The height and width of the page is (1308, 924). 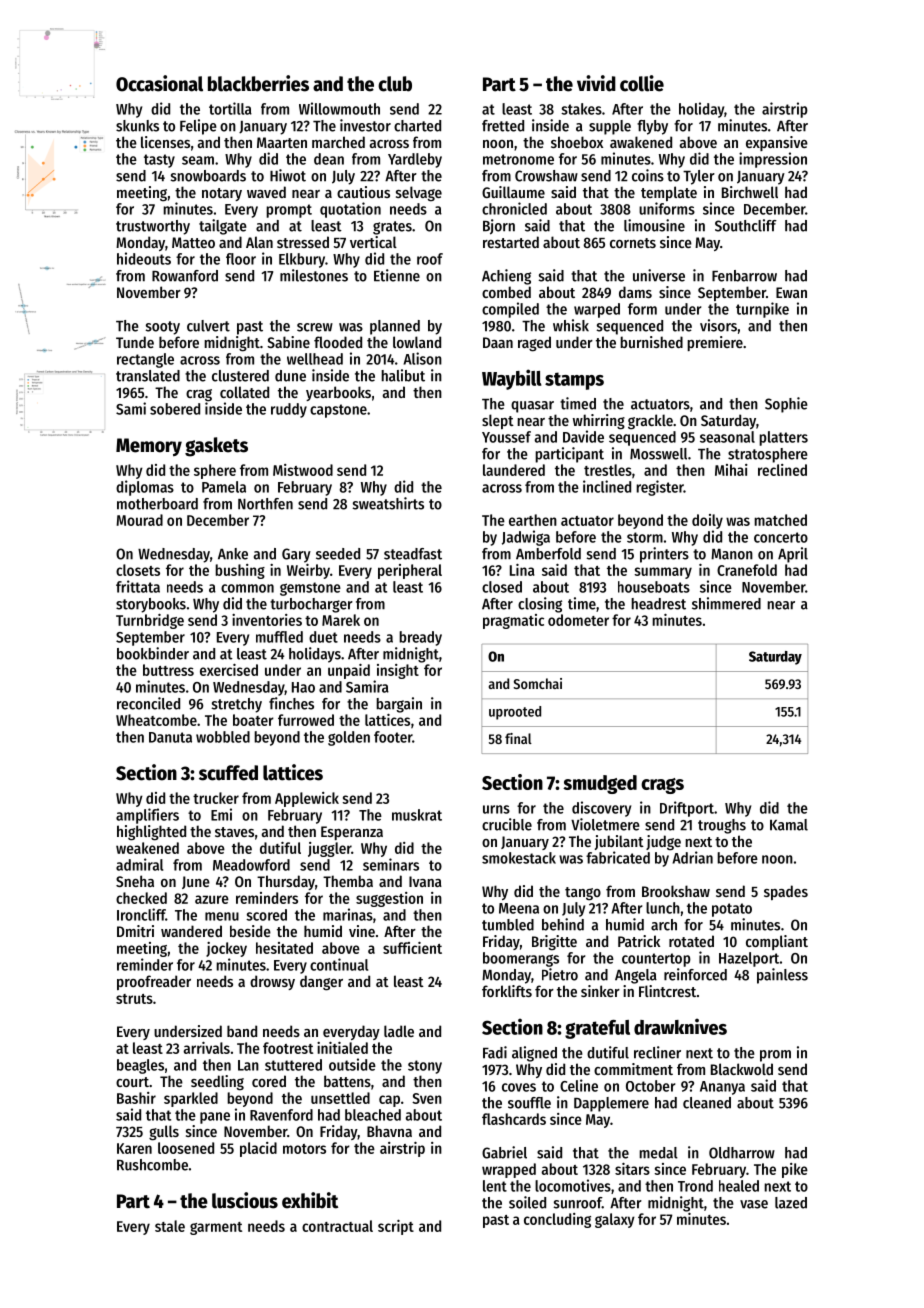 I want to click on Turnbridge, so click(x=150, y=621).
